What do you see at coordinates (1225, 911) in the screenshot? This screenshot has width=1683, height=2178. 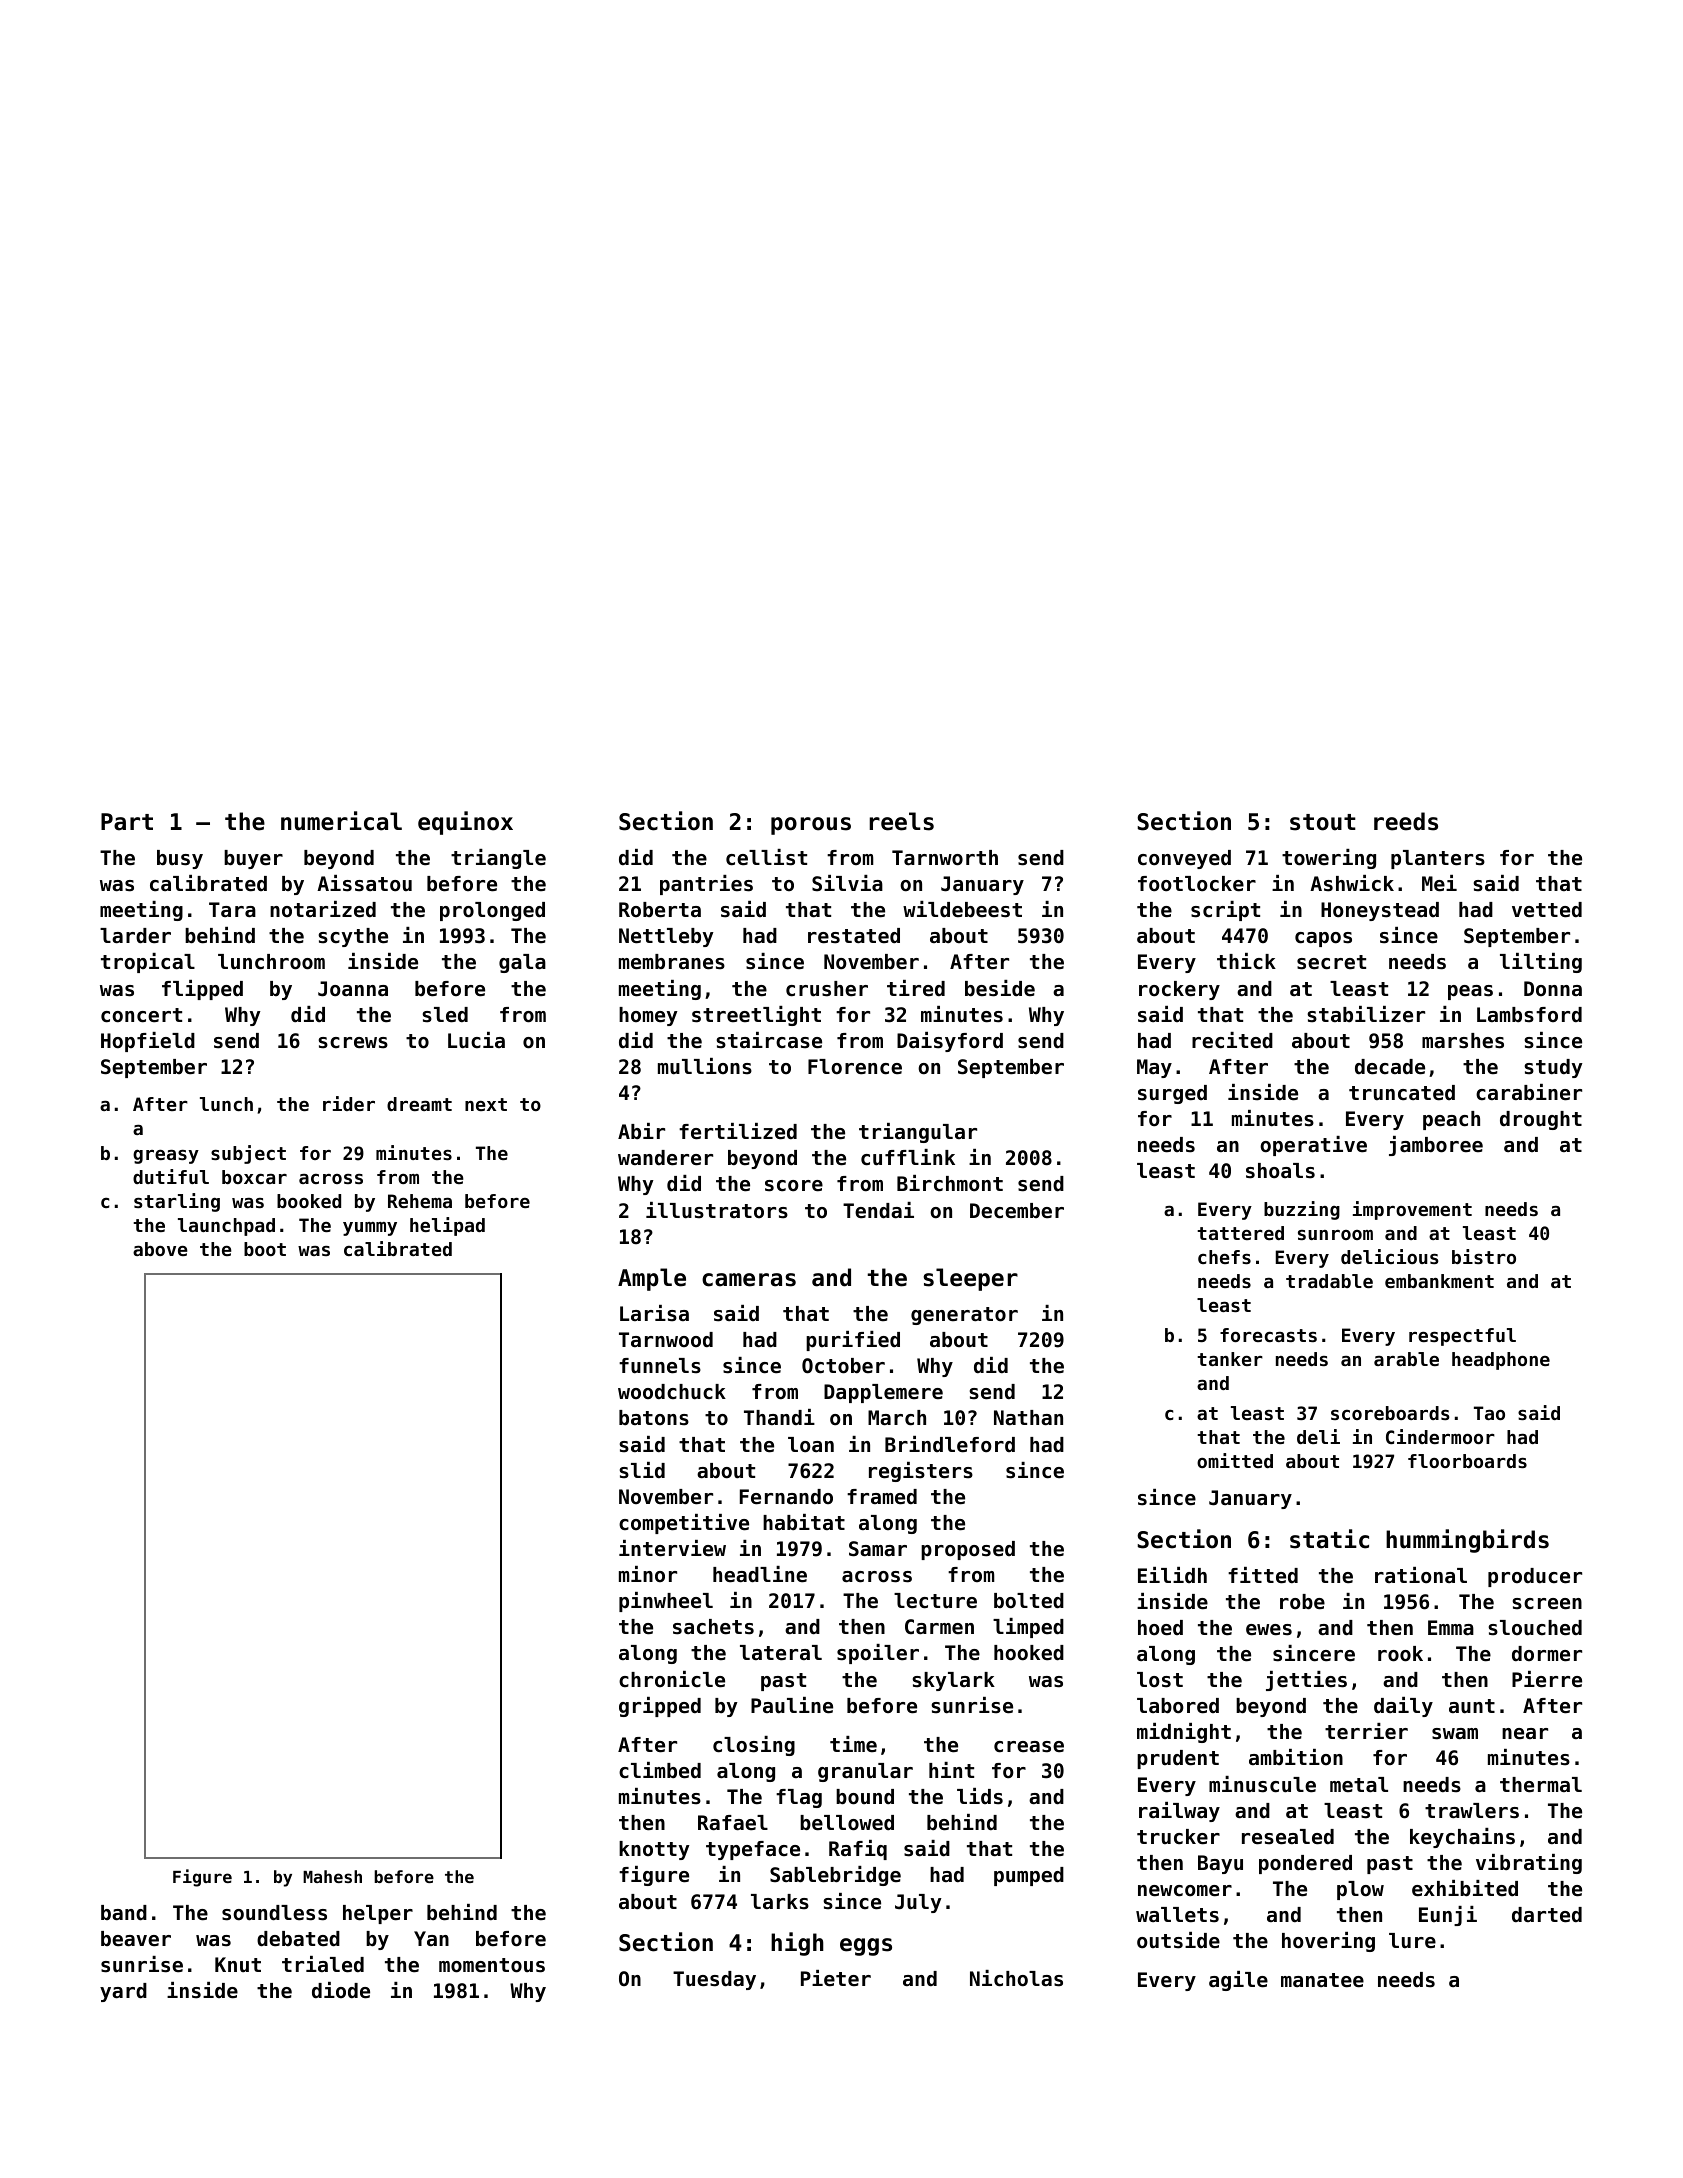 I see `script` at bounding box center [1225, 911].
